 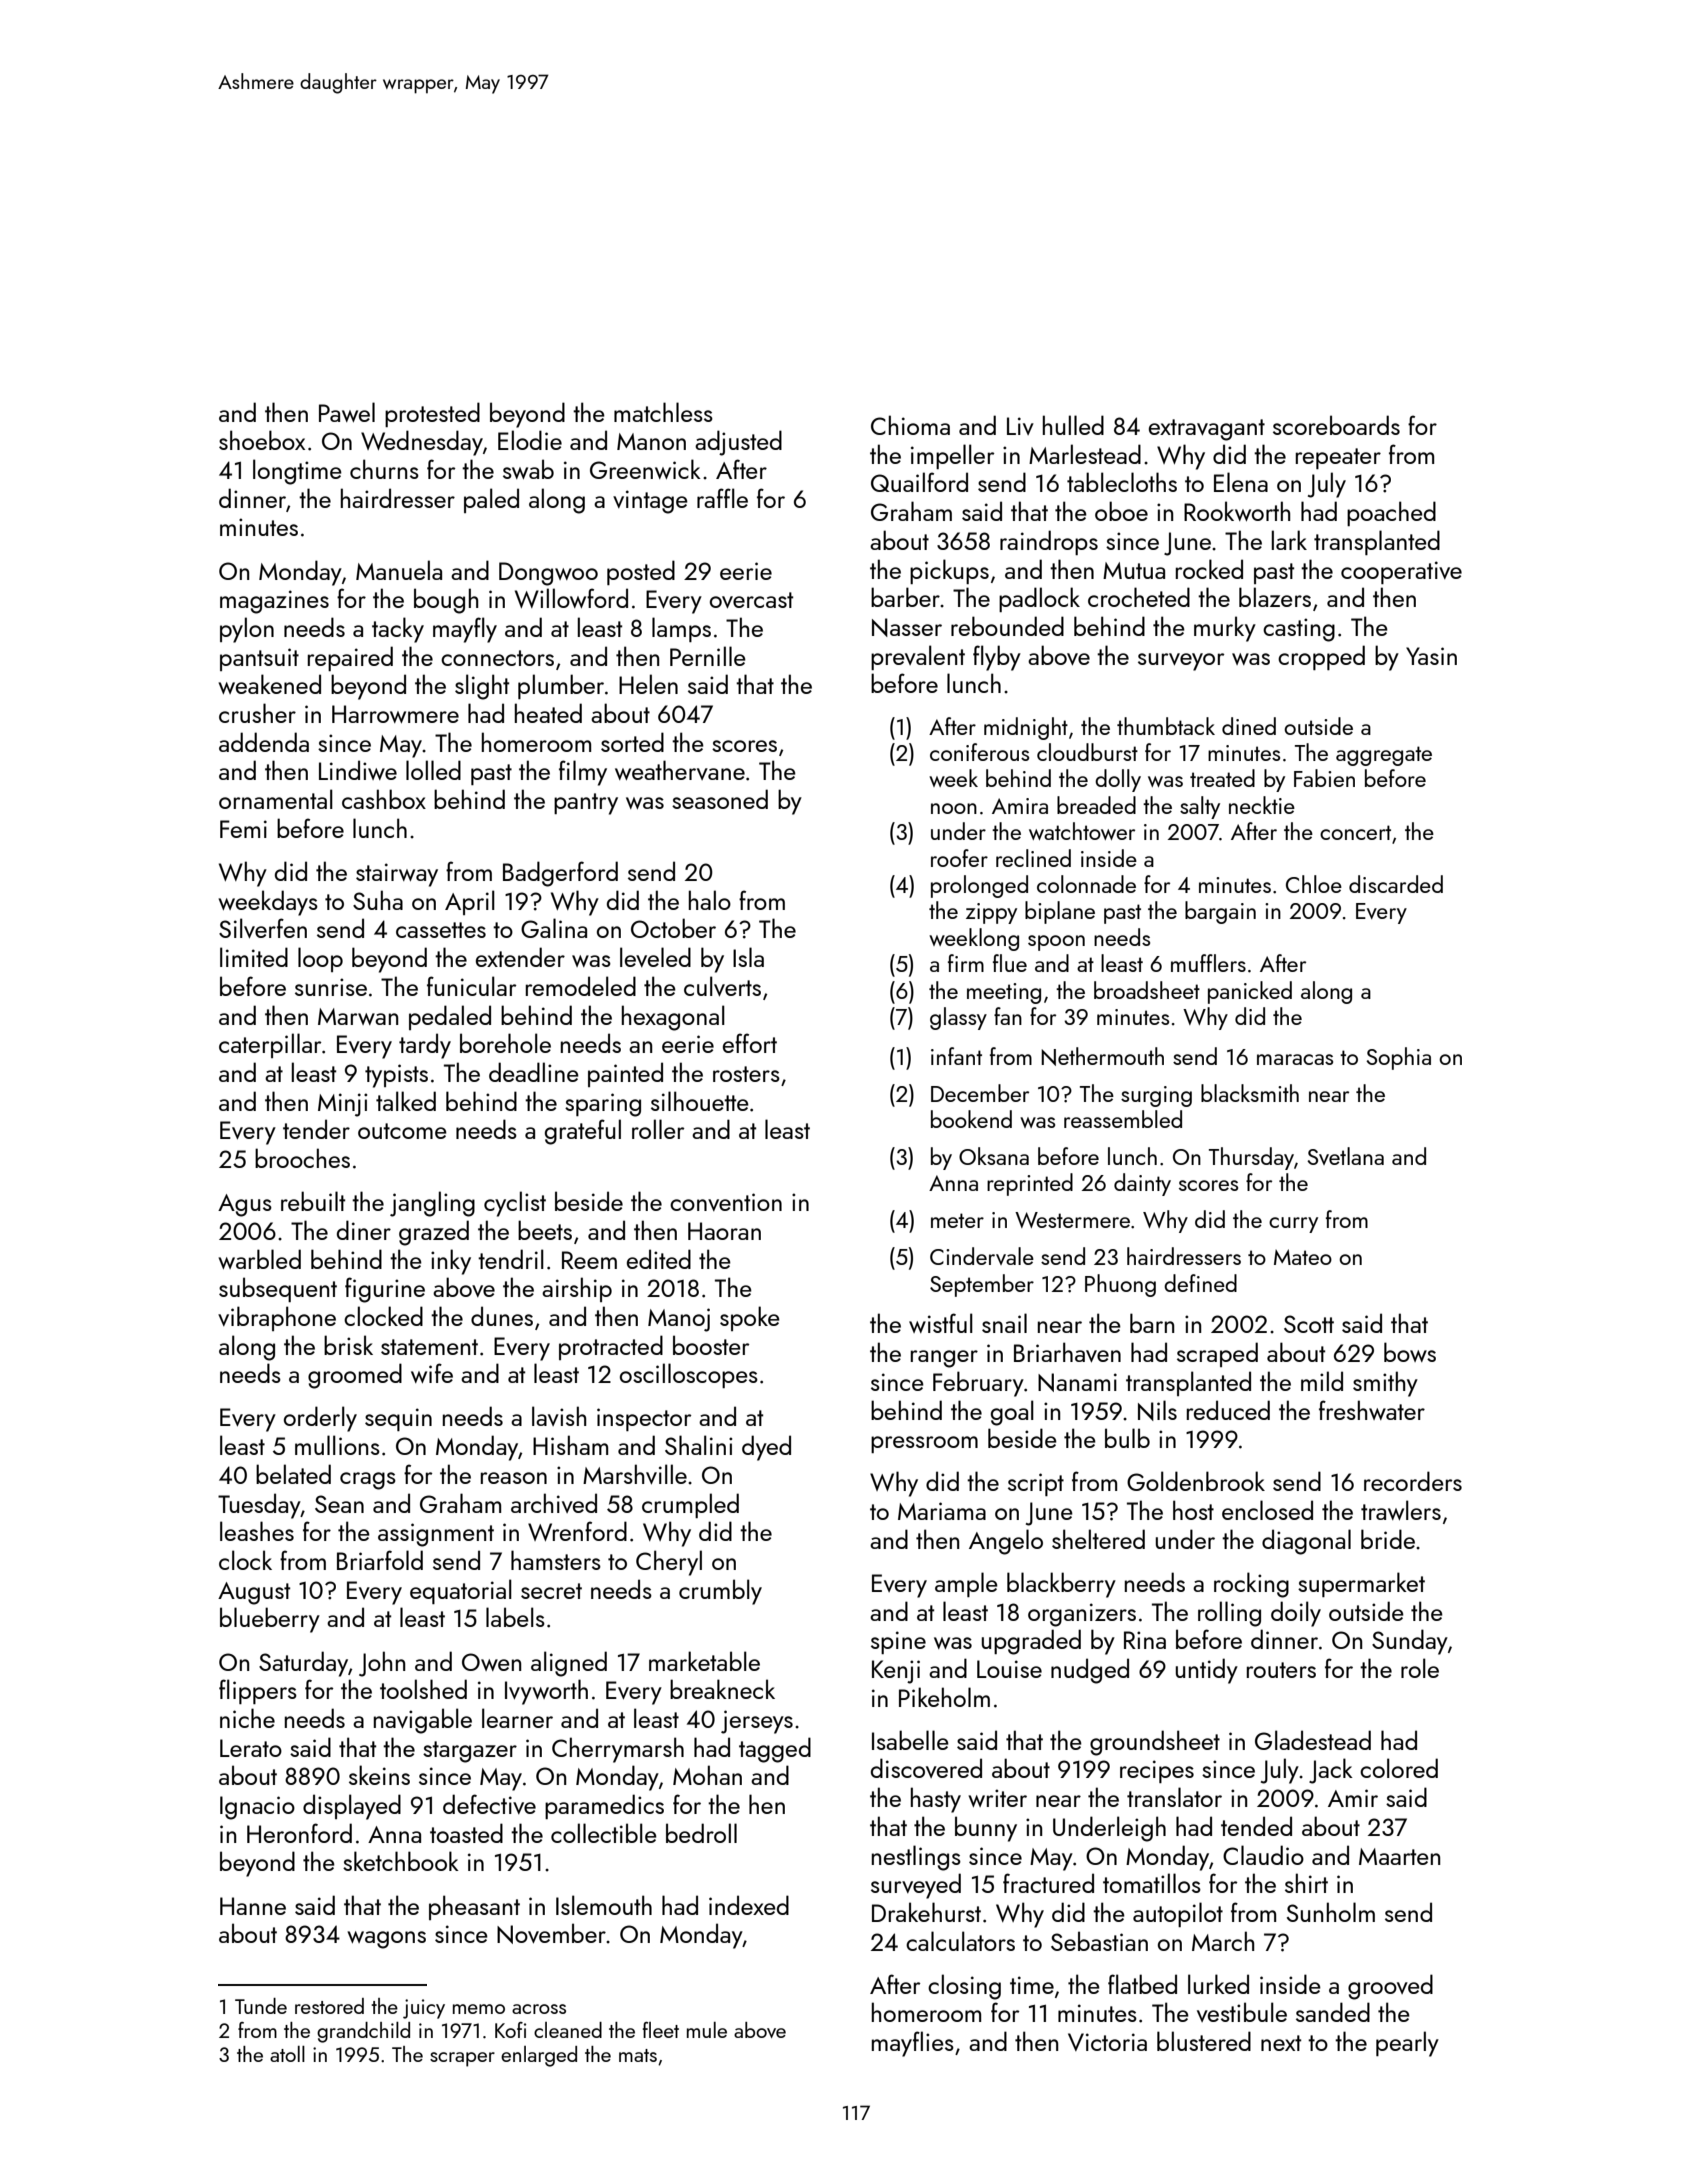 I want to click on colored, so click(x=1399, y=1768).
